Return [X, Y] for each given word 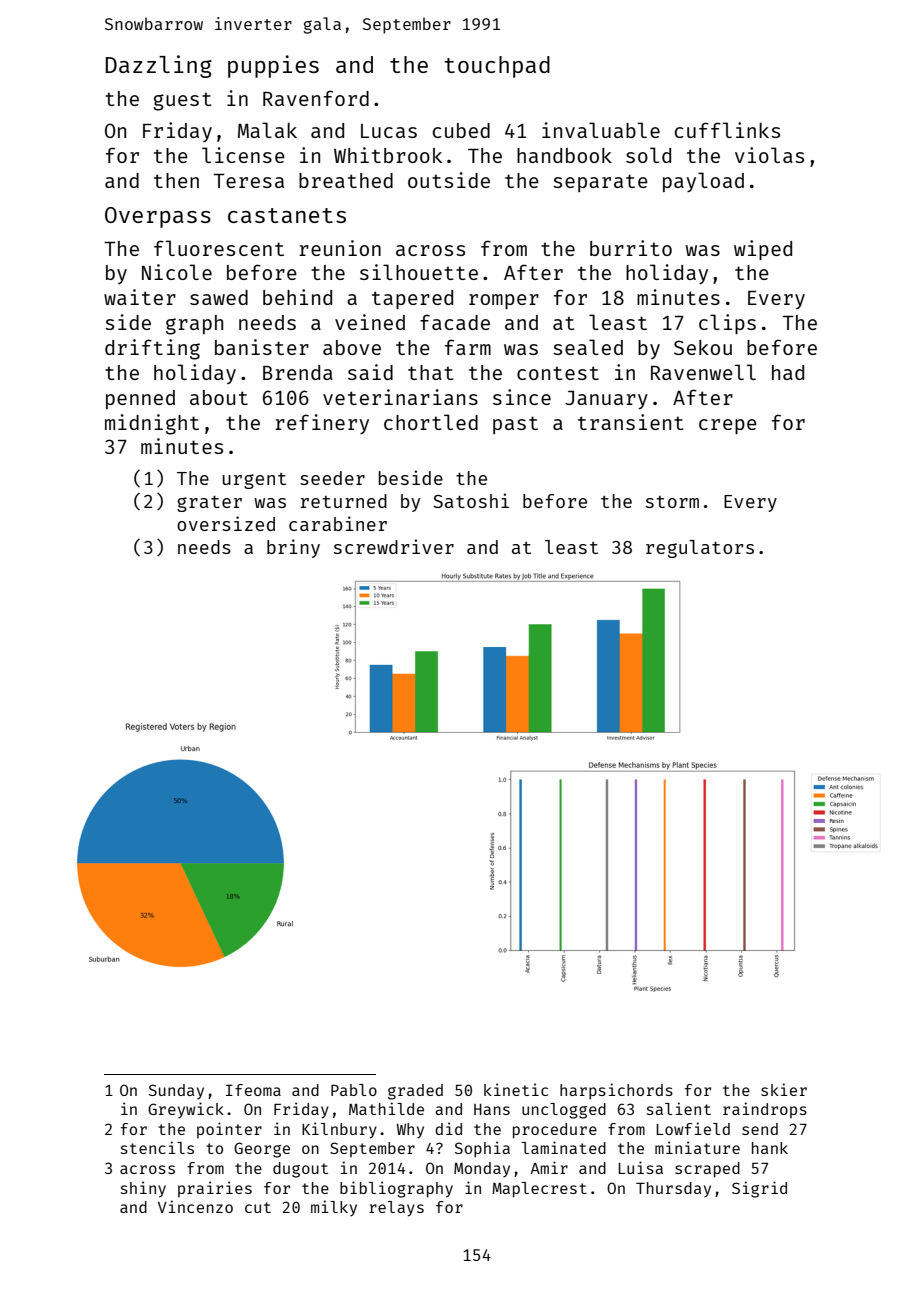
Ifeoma [253, 1090]
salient [679, 1108]
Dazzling [159, 66]
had [788, 372]
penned [140, 399]
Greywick [186, 1110]
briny [293, 548]
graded [415, 1092]
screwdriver [394, 546]
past [515, 425]
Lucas [389, 131]
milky [334, 1208]
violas [769, 155]
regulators [700, 549]
